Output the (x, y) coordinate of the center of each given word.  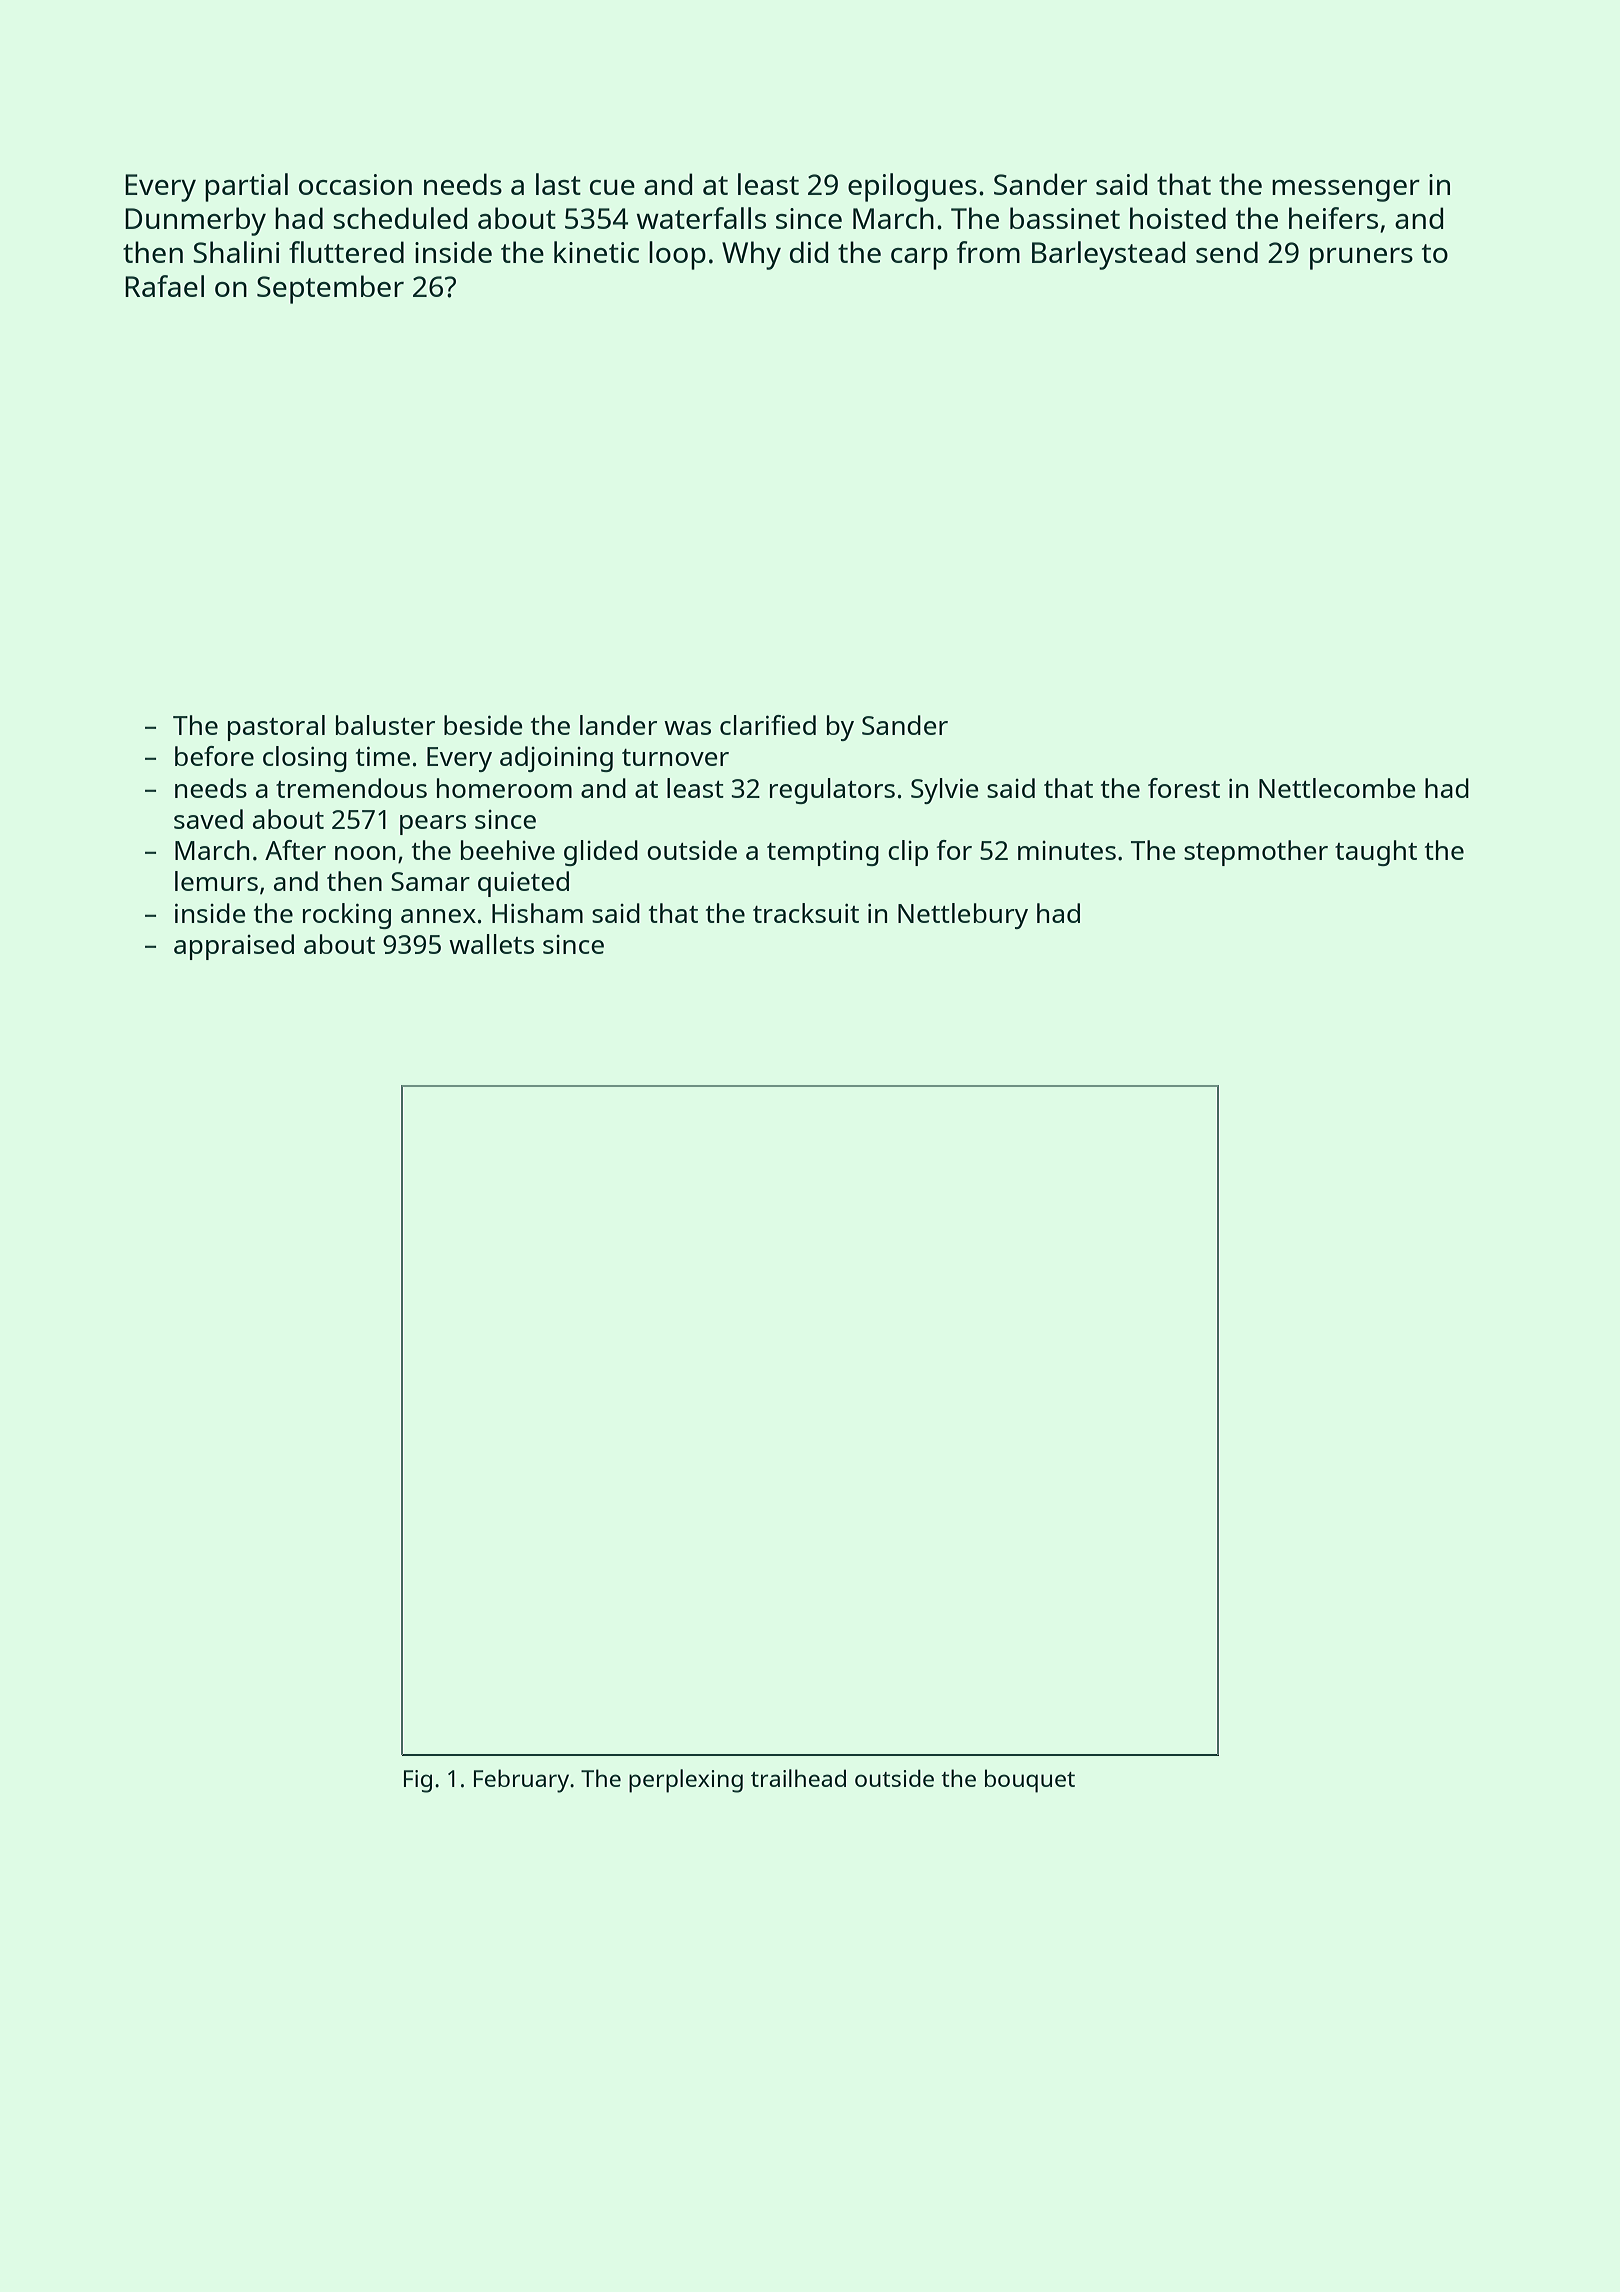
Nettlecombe (1337, 788)
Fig (418, 1781)
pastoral (276, 728)
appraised (234, 947)
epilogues (912, 187)
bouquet (1030, 1781)
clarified (768, 725)
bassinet (1065, 218)
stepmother (1256, 853)
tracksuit (806, 913)
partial (246, 187)
